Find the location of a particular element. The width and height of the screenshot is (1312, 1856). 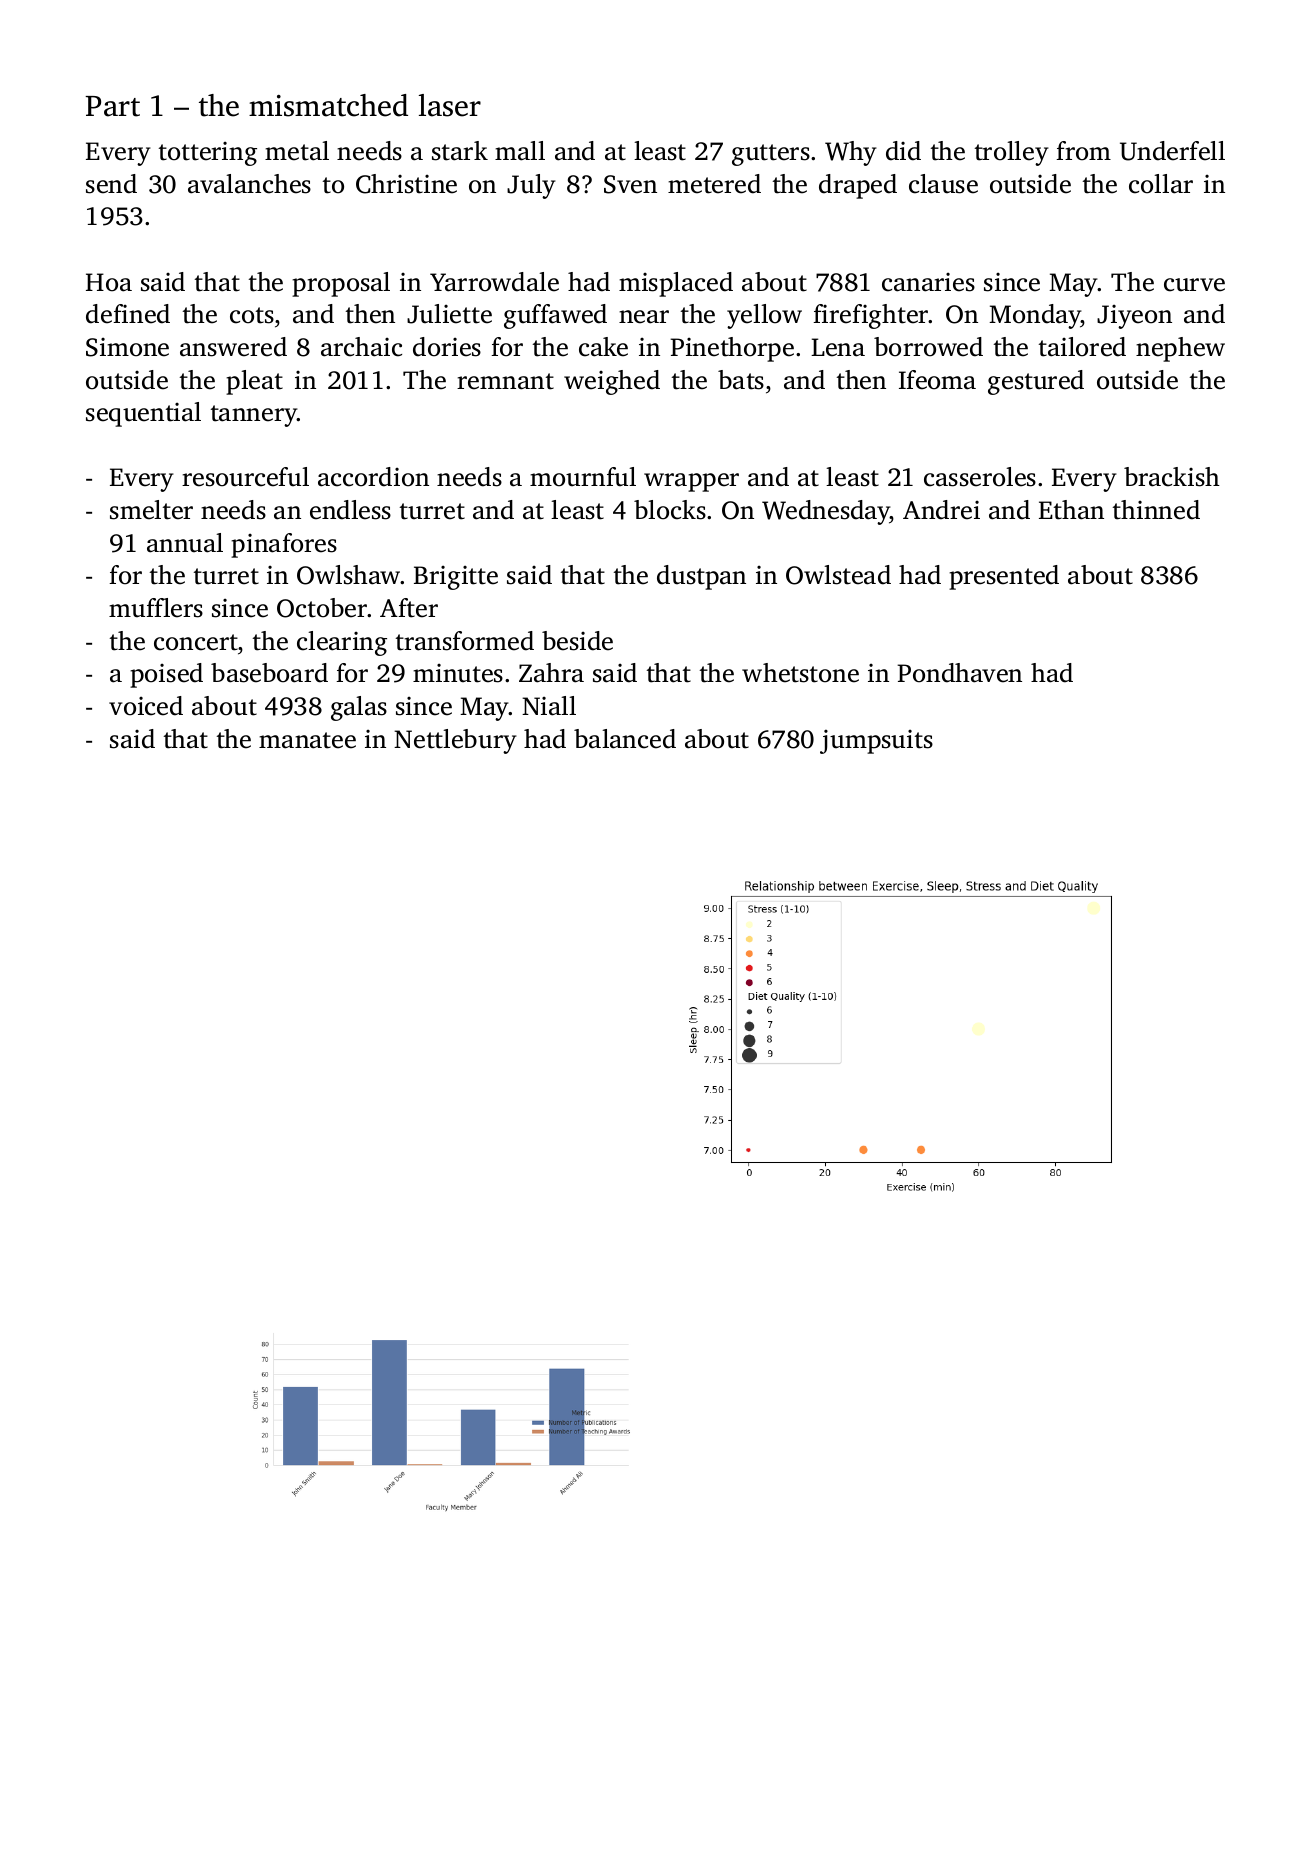

Pondhaven is located at coordinates (959, 673).
